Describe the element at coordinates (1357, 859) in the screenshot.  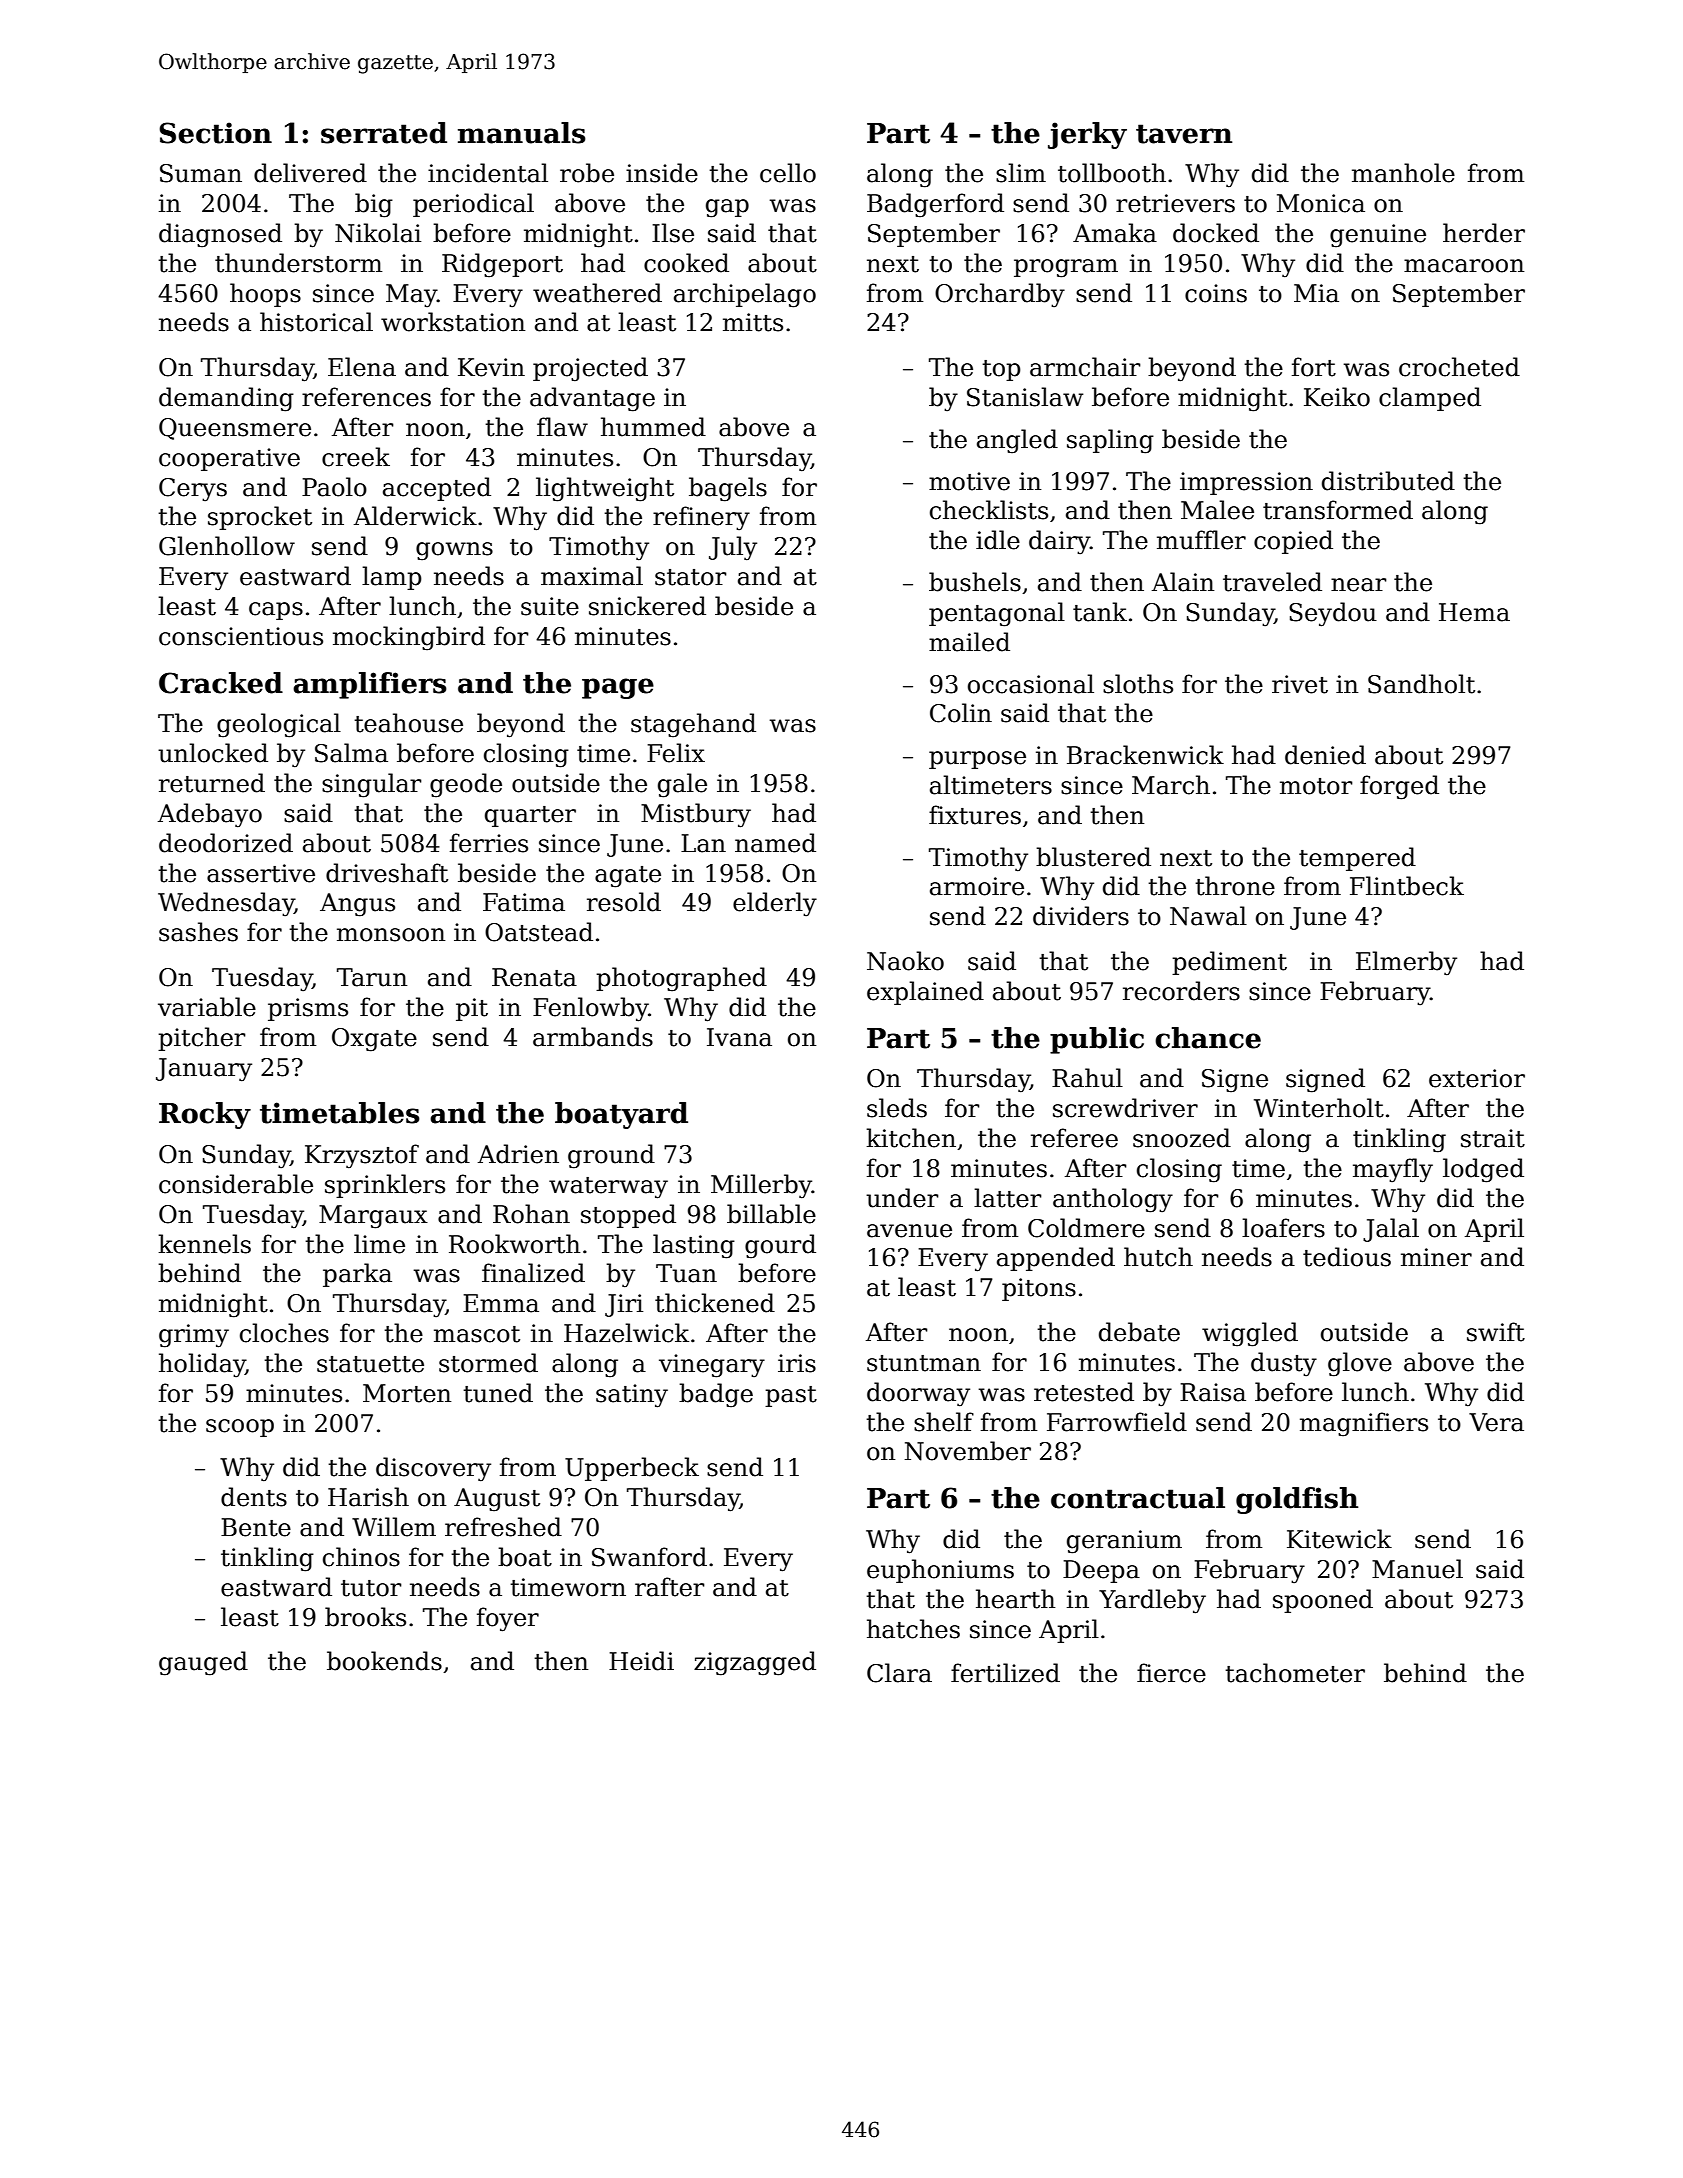
I see `tempered` at that location.
